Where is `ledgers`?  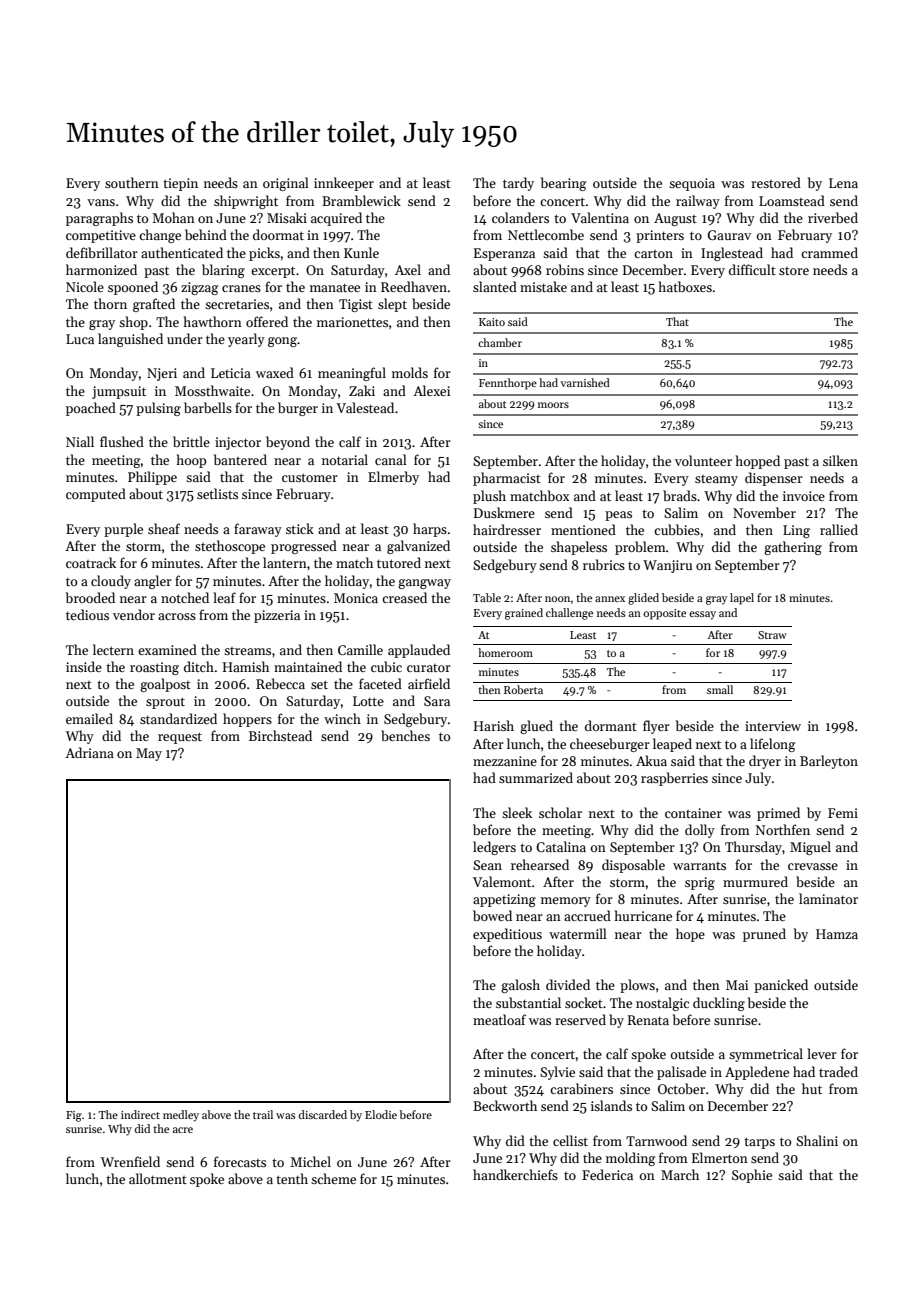
ledgers is located at coordinates (494, 848).
